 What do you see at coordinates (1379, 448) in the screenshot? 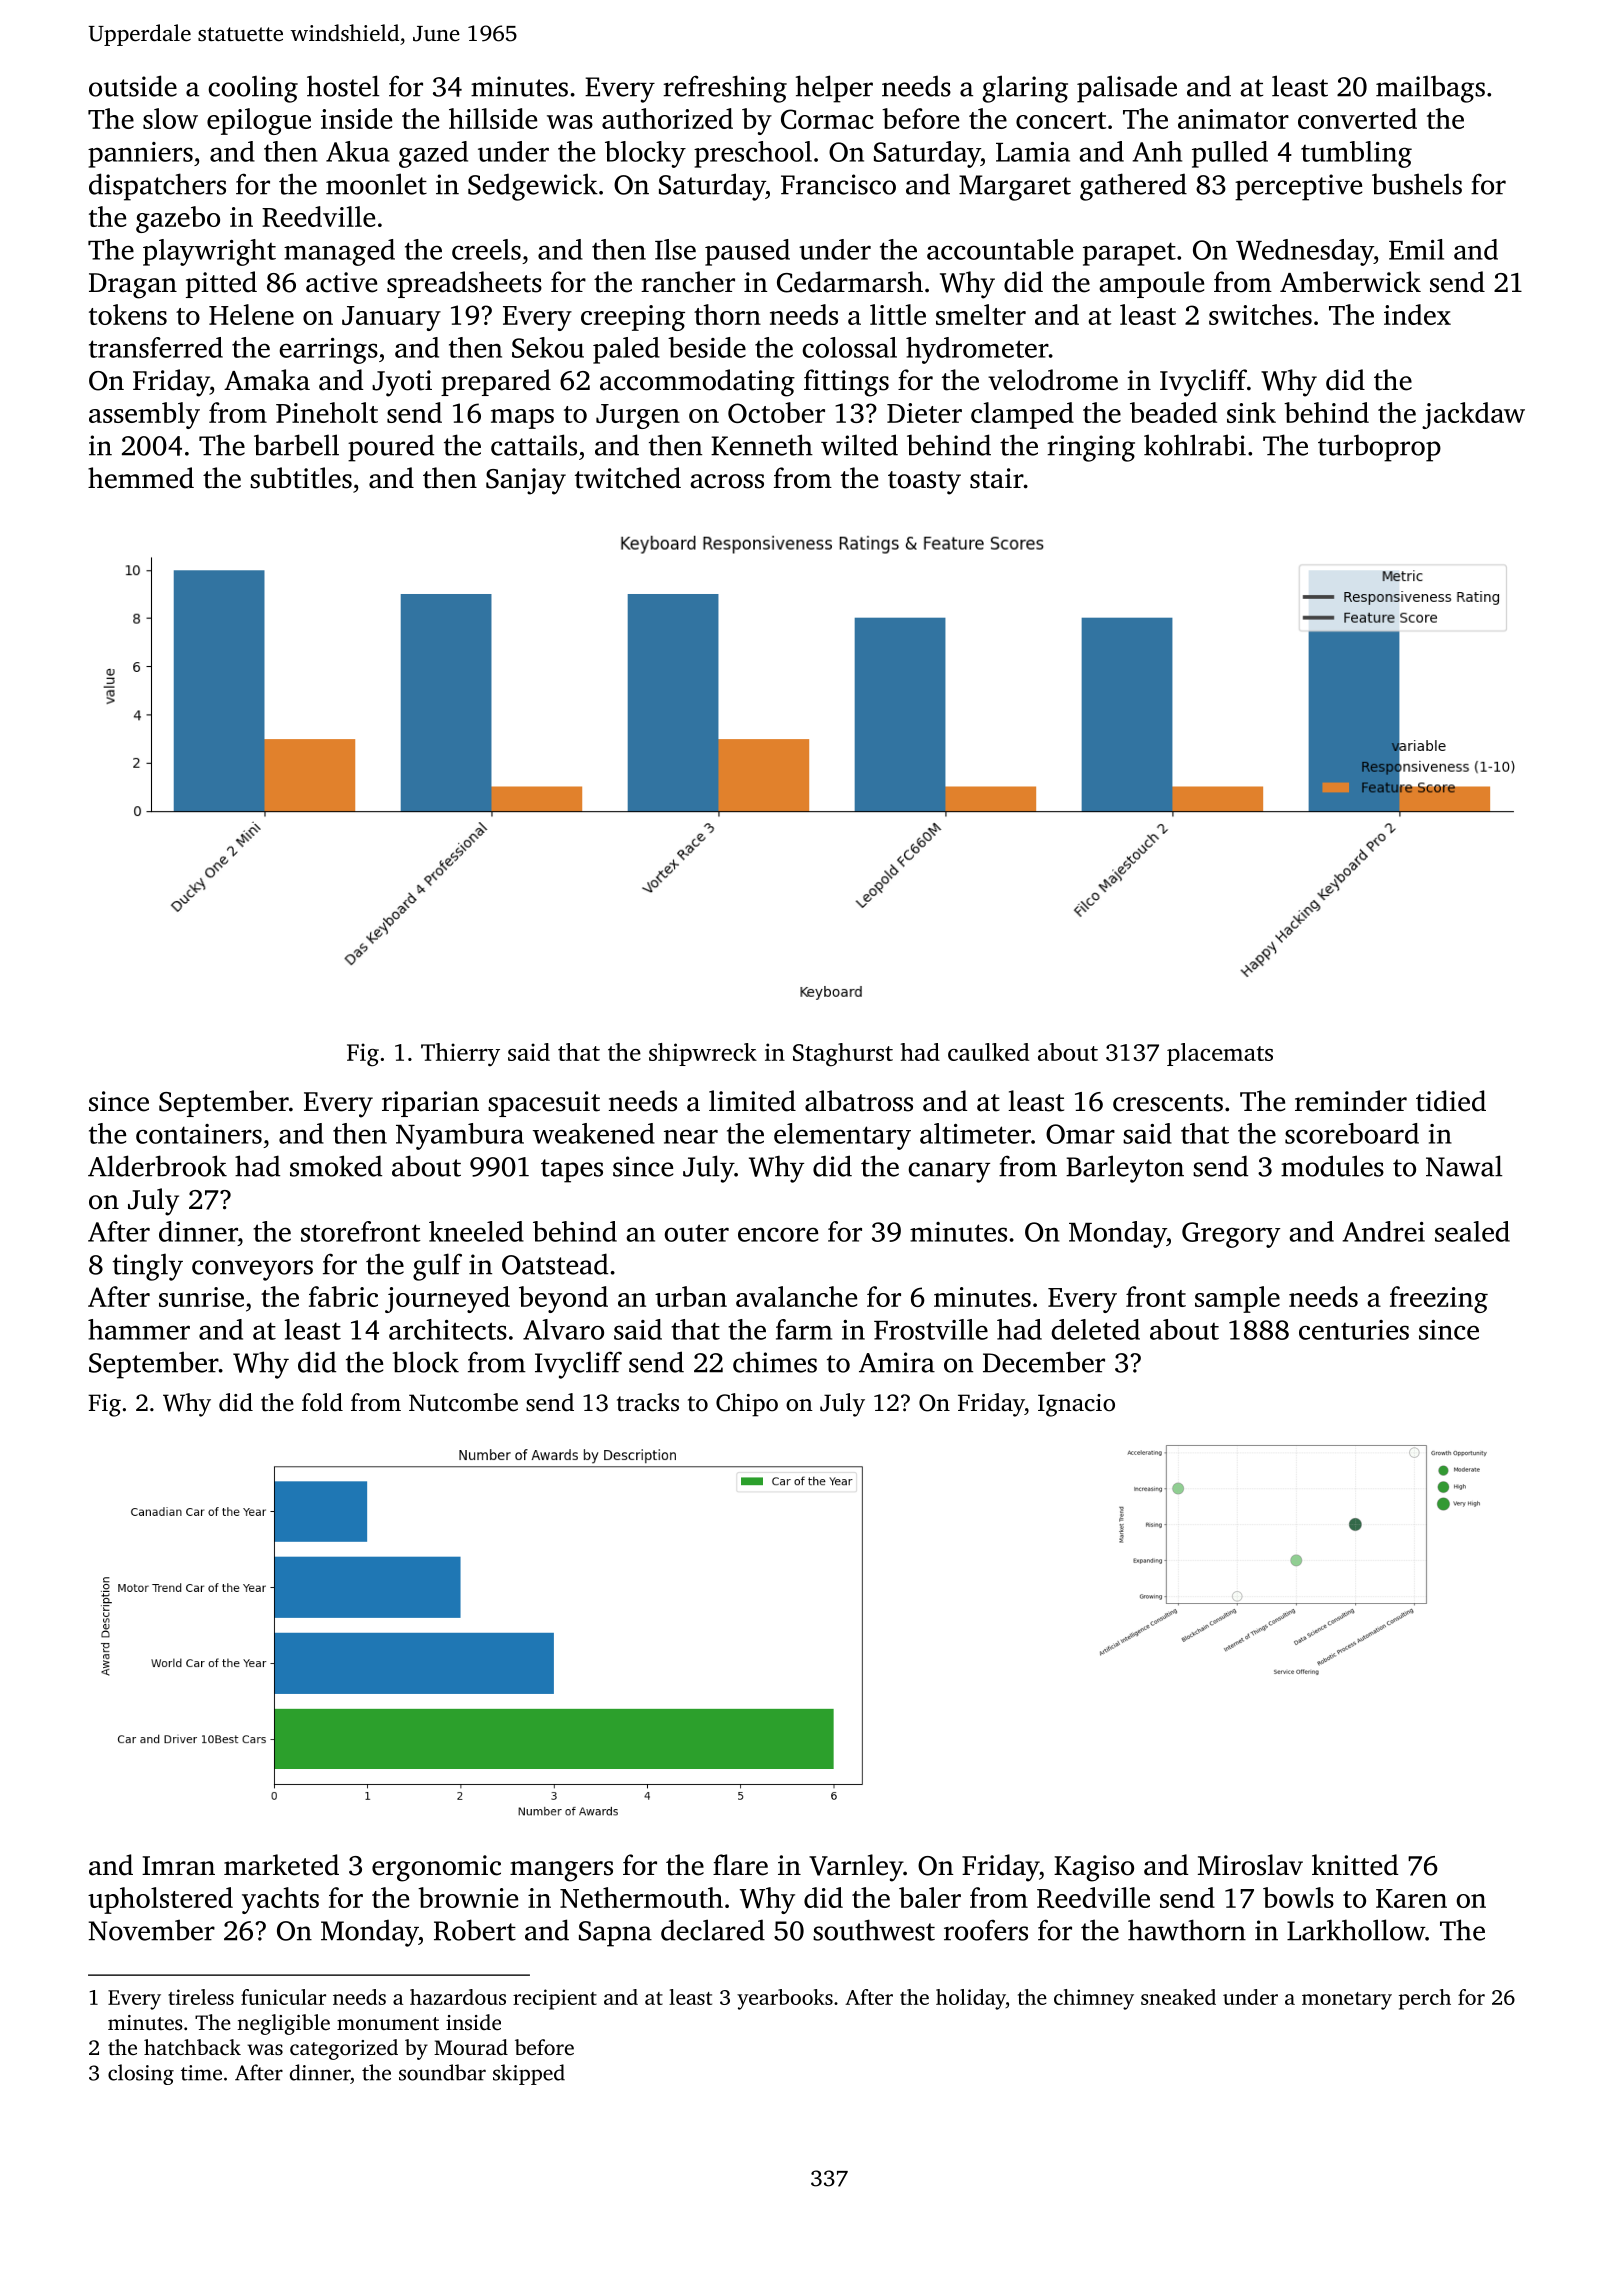
I see `turboprop` at bounding box center [1379, 448].
